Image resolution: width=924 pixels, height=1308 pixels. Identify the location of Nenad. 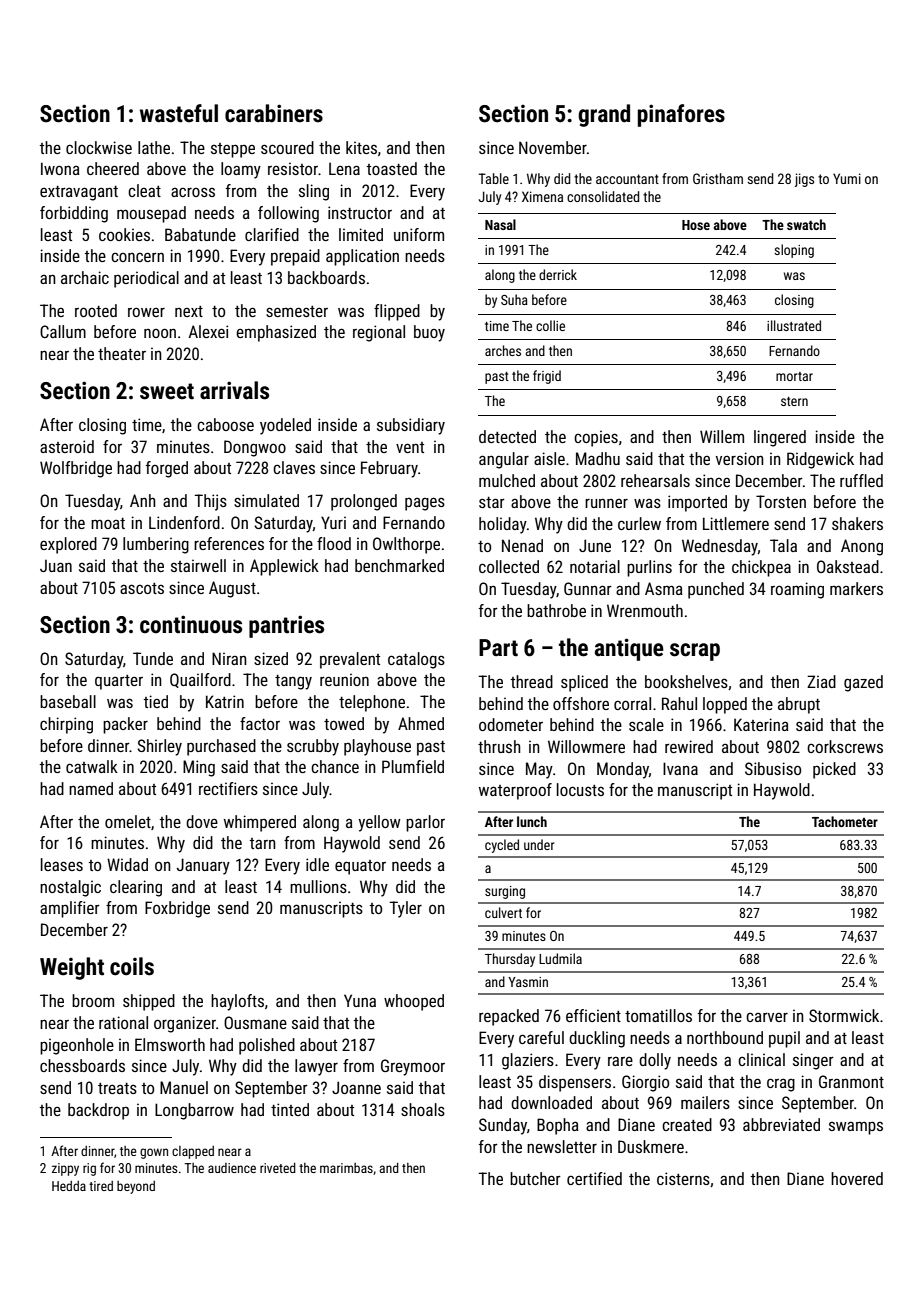
(522, 545).
